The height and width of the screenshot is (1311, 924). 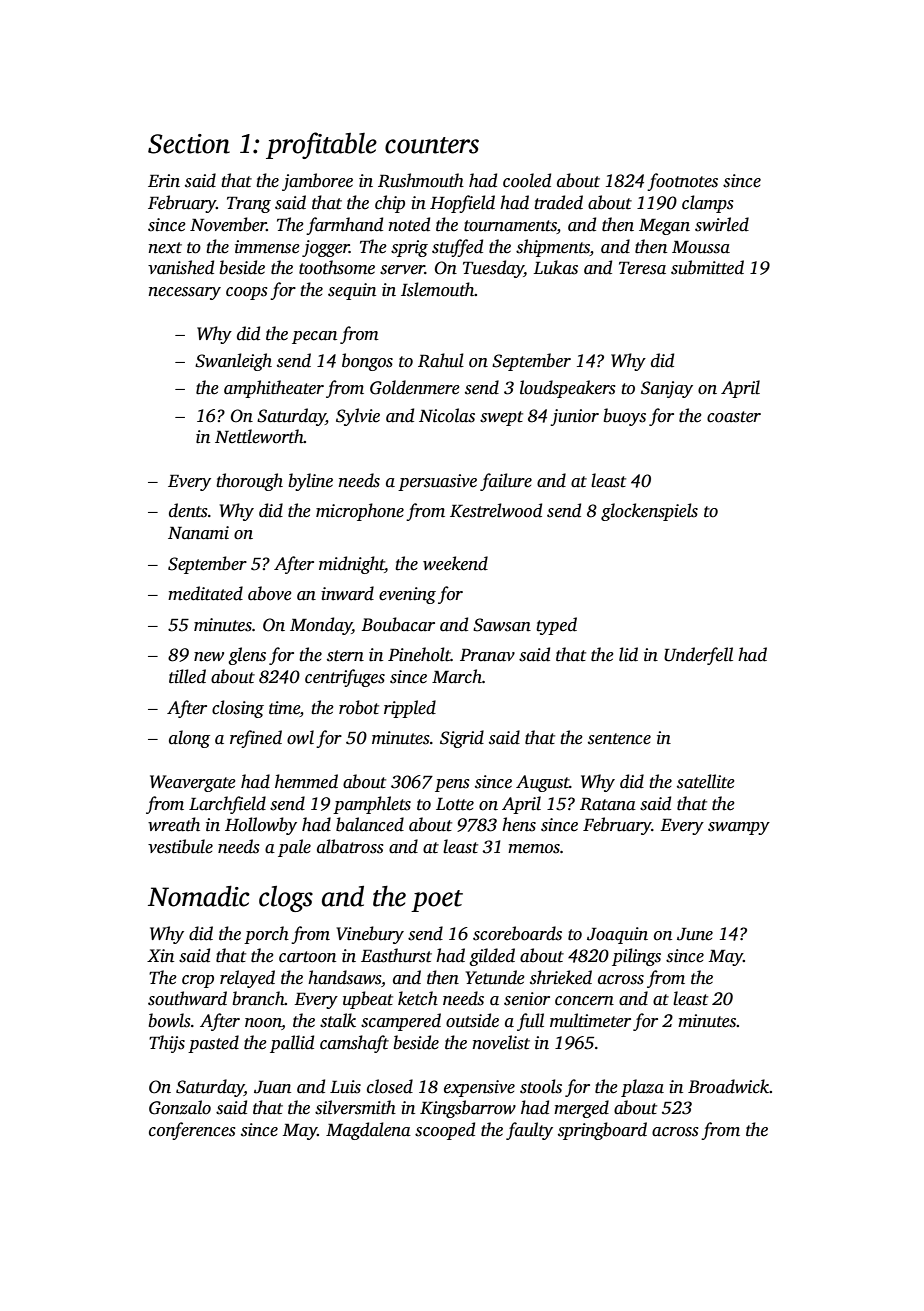 I want to click on Ratana, so click(x=608, y=804).
